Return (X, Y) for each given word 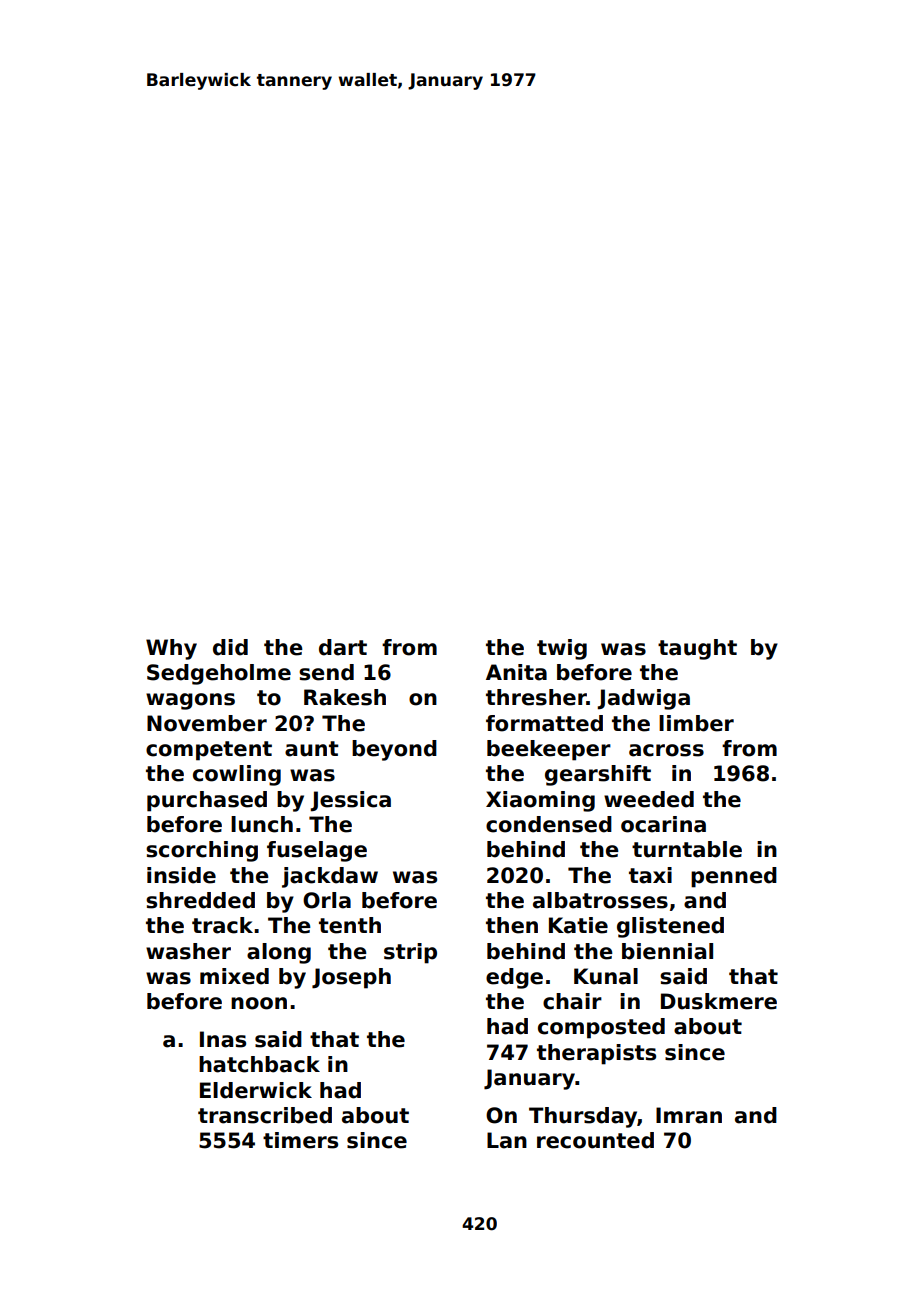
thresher (536, 697)
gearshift (598, 775)
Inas (223, 1039)
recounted (595, 1140)
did (230, 647)
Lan (507, 1140)
